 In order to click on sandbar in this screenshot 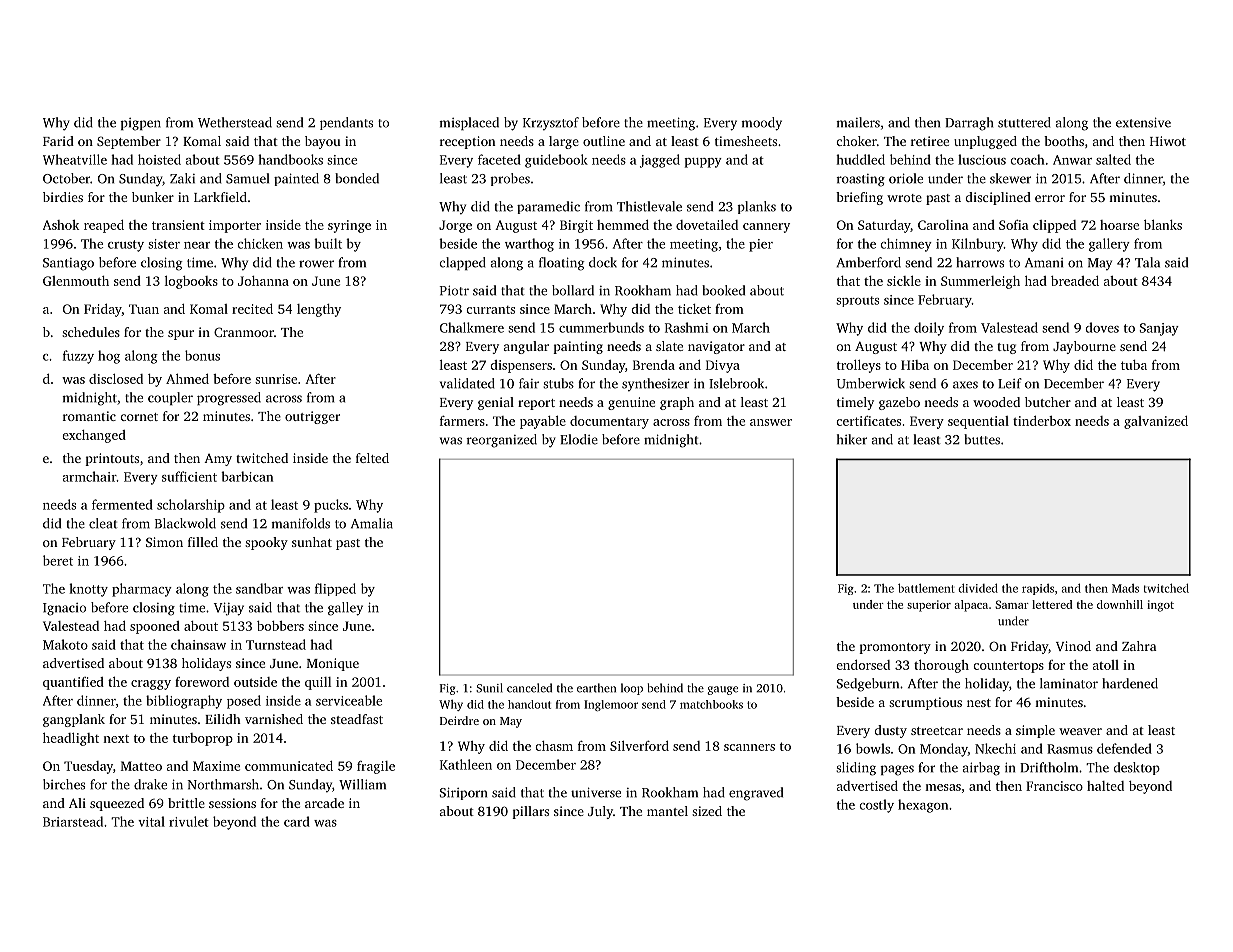, I will do `click(259, 588)`.
